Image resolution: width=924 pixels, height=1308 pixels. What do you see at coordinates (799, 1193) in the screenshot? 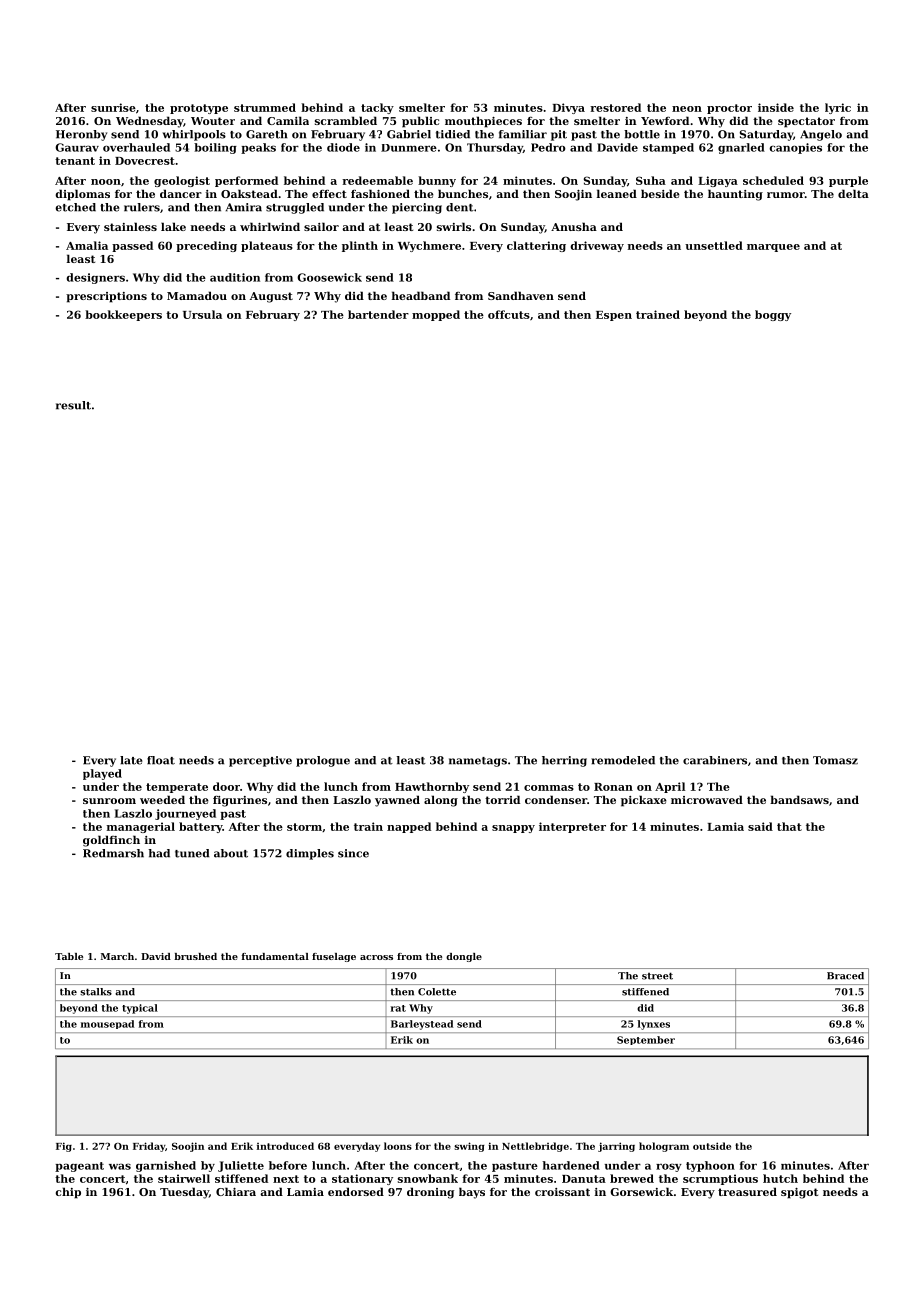
I see `spigot` at bounding box center [799, 1193].
